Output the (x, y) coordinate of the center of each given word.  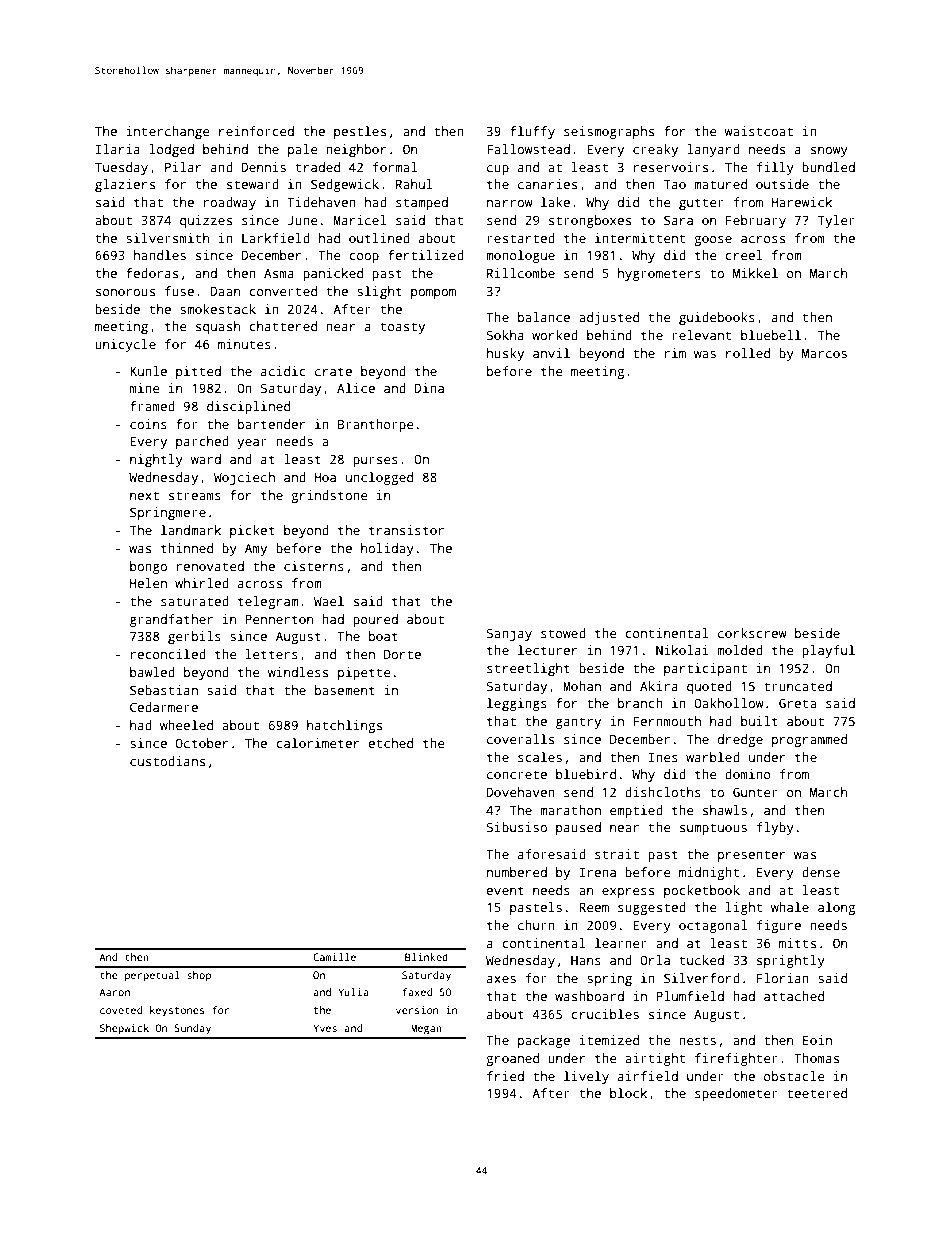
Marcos (824, 353)
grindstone (329, 496)
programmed (809, 740)
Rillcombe (521, 273)
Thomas (816, 1058)
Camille (334, 957)
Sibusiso (517, 827)
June (302, 220)
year (252, 444)
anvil (551, 353)
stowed (563, 633)
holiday (387, 549)
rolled (748, 353)
